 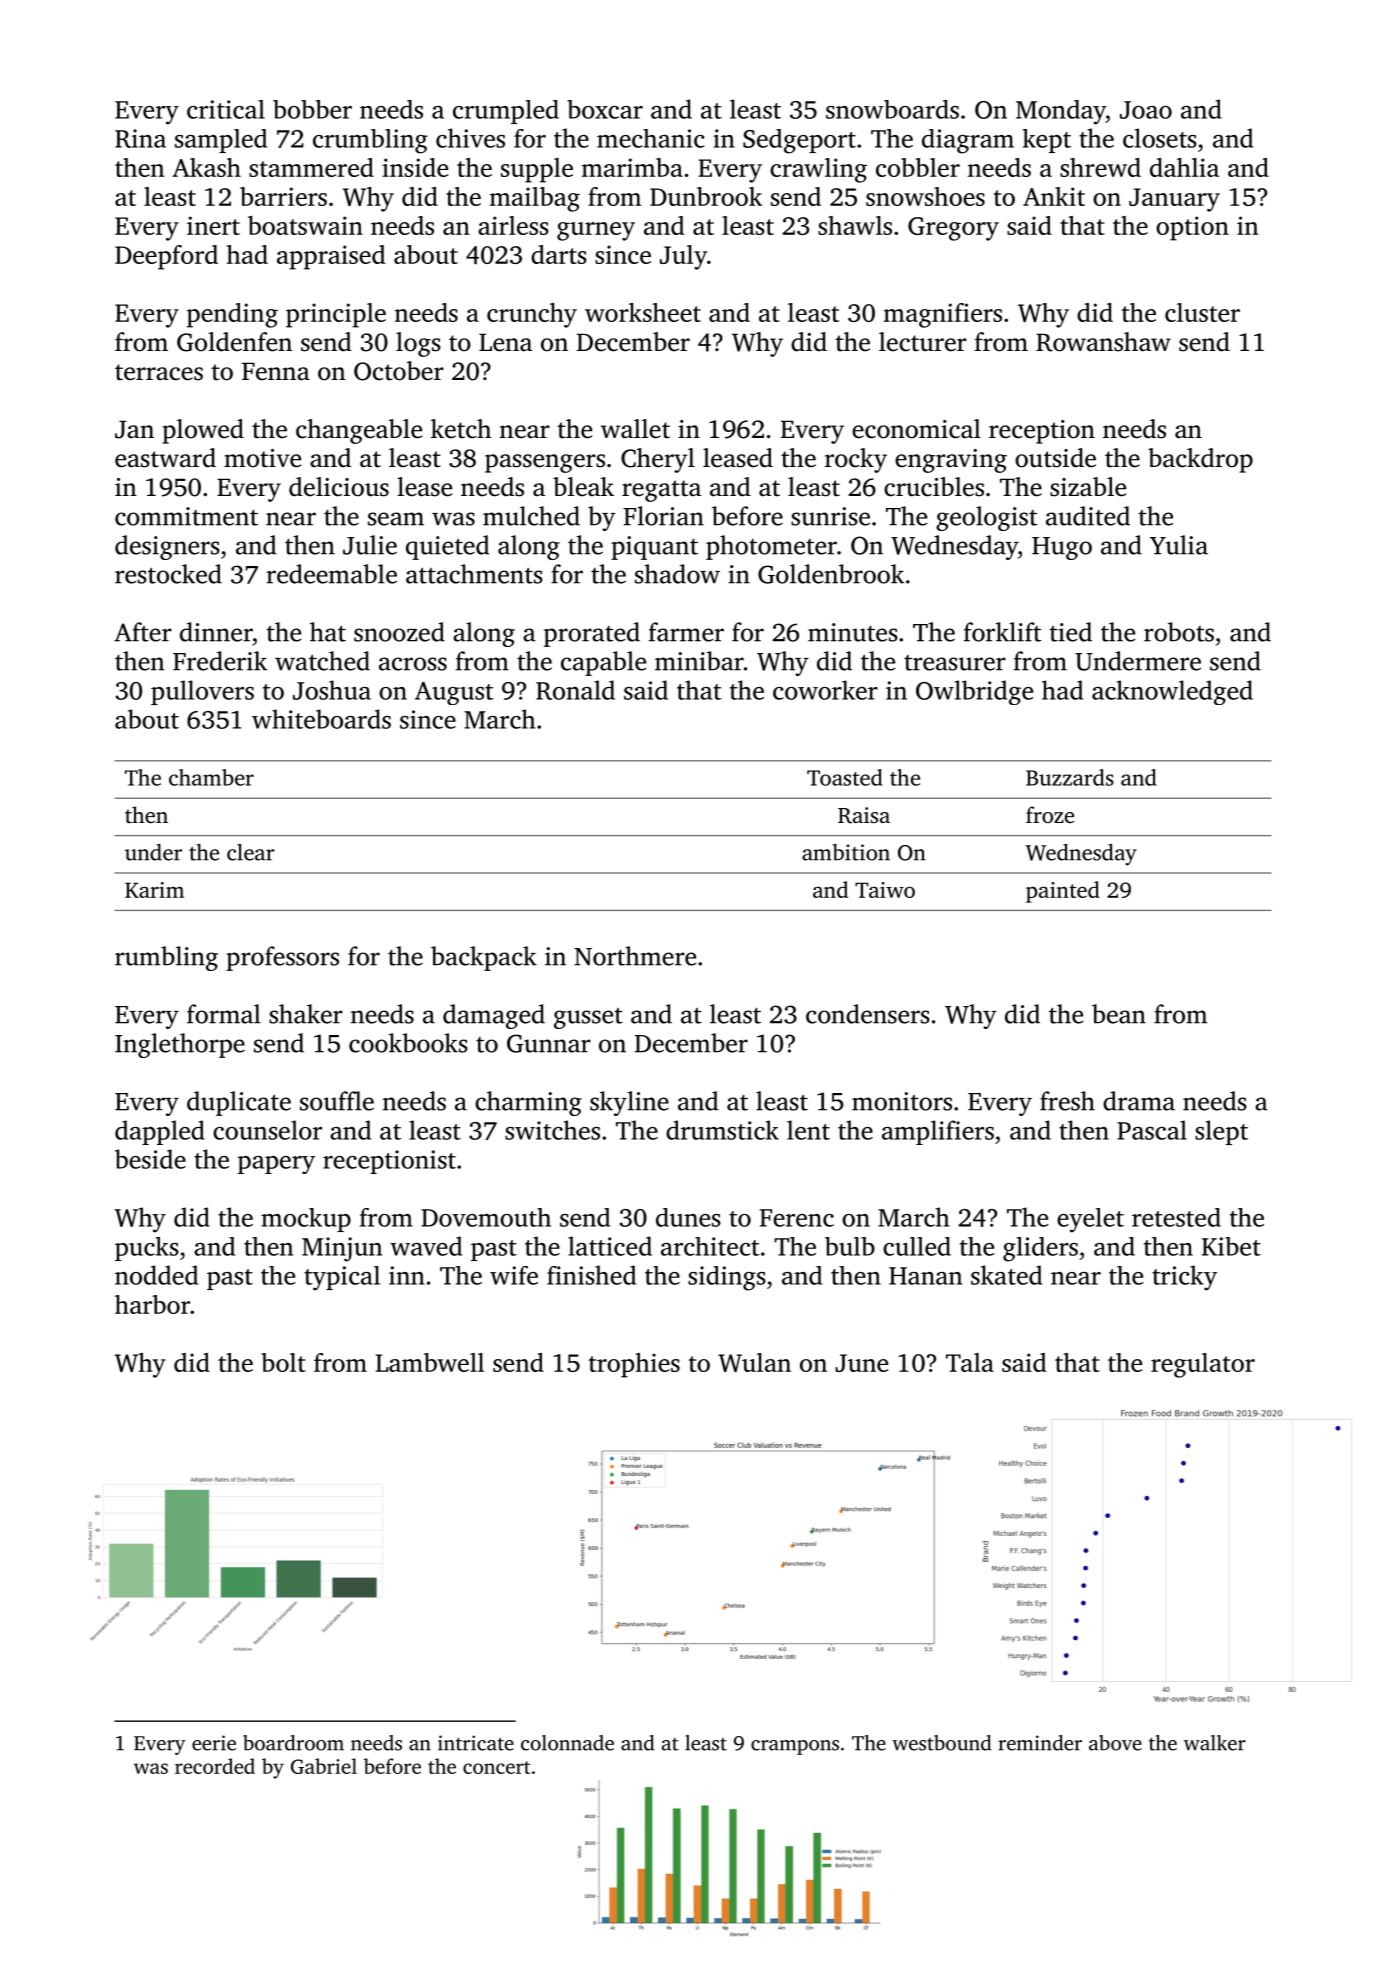 I want to click on Northmere, so click(x=635, y=956).
